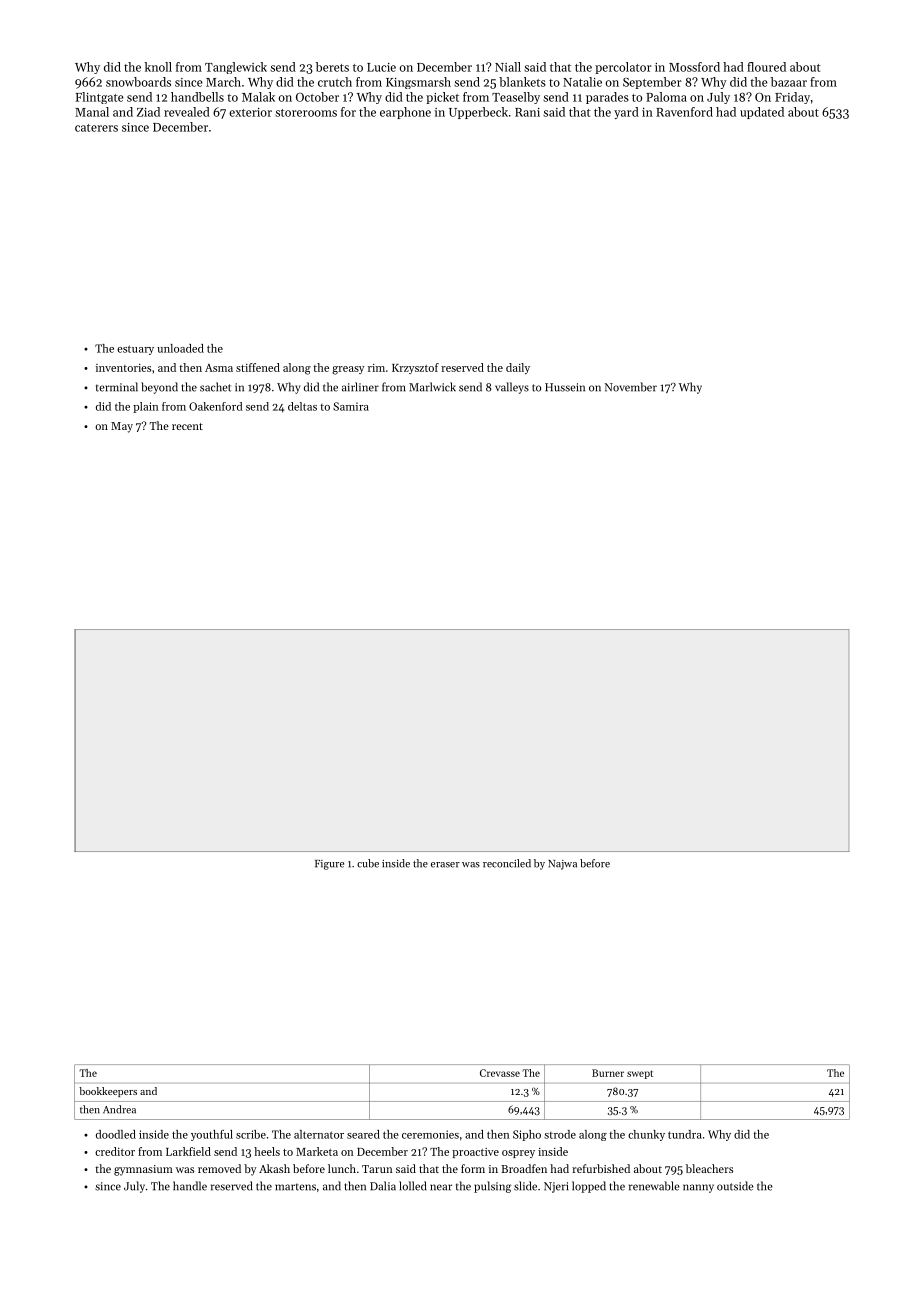  Describe the element at coordinates (478, 113) in the screenshot. I see `Upperbeck` at that location.
